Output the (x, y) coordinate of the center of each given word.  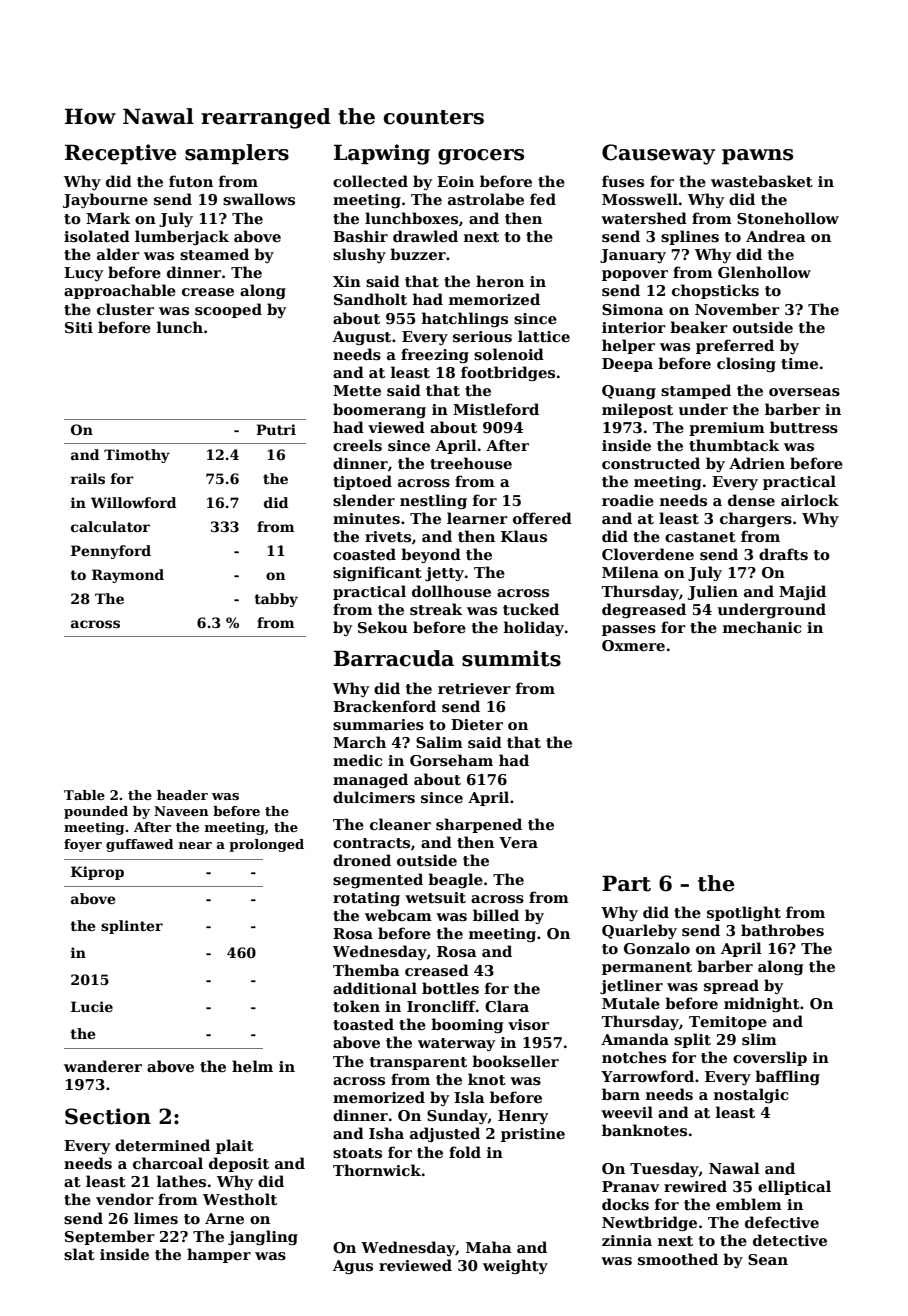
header (182, 795)
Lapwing (382, 154)
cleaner (400, 824)
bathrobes (782, 930)
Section (108, 1116)
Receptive (121, 154)
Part (626, 883)
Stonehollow (788, 218)
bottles (450, 988)
